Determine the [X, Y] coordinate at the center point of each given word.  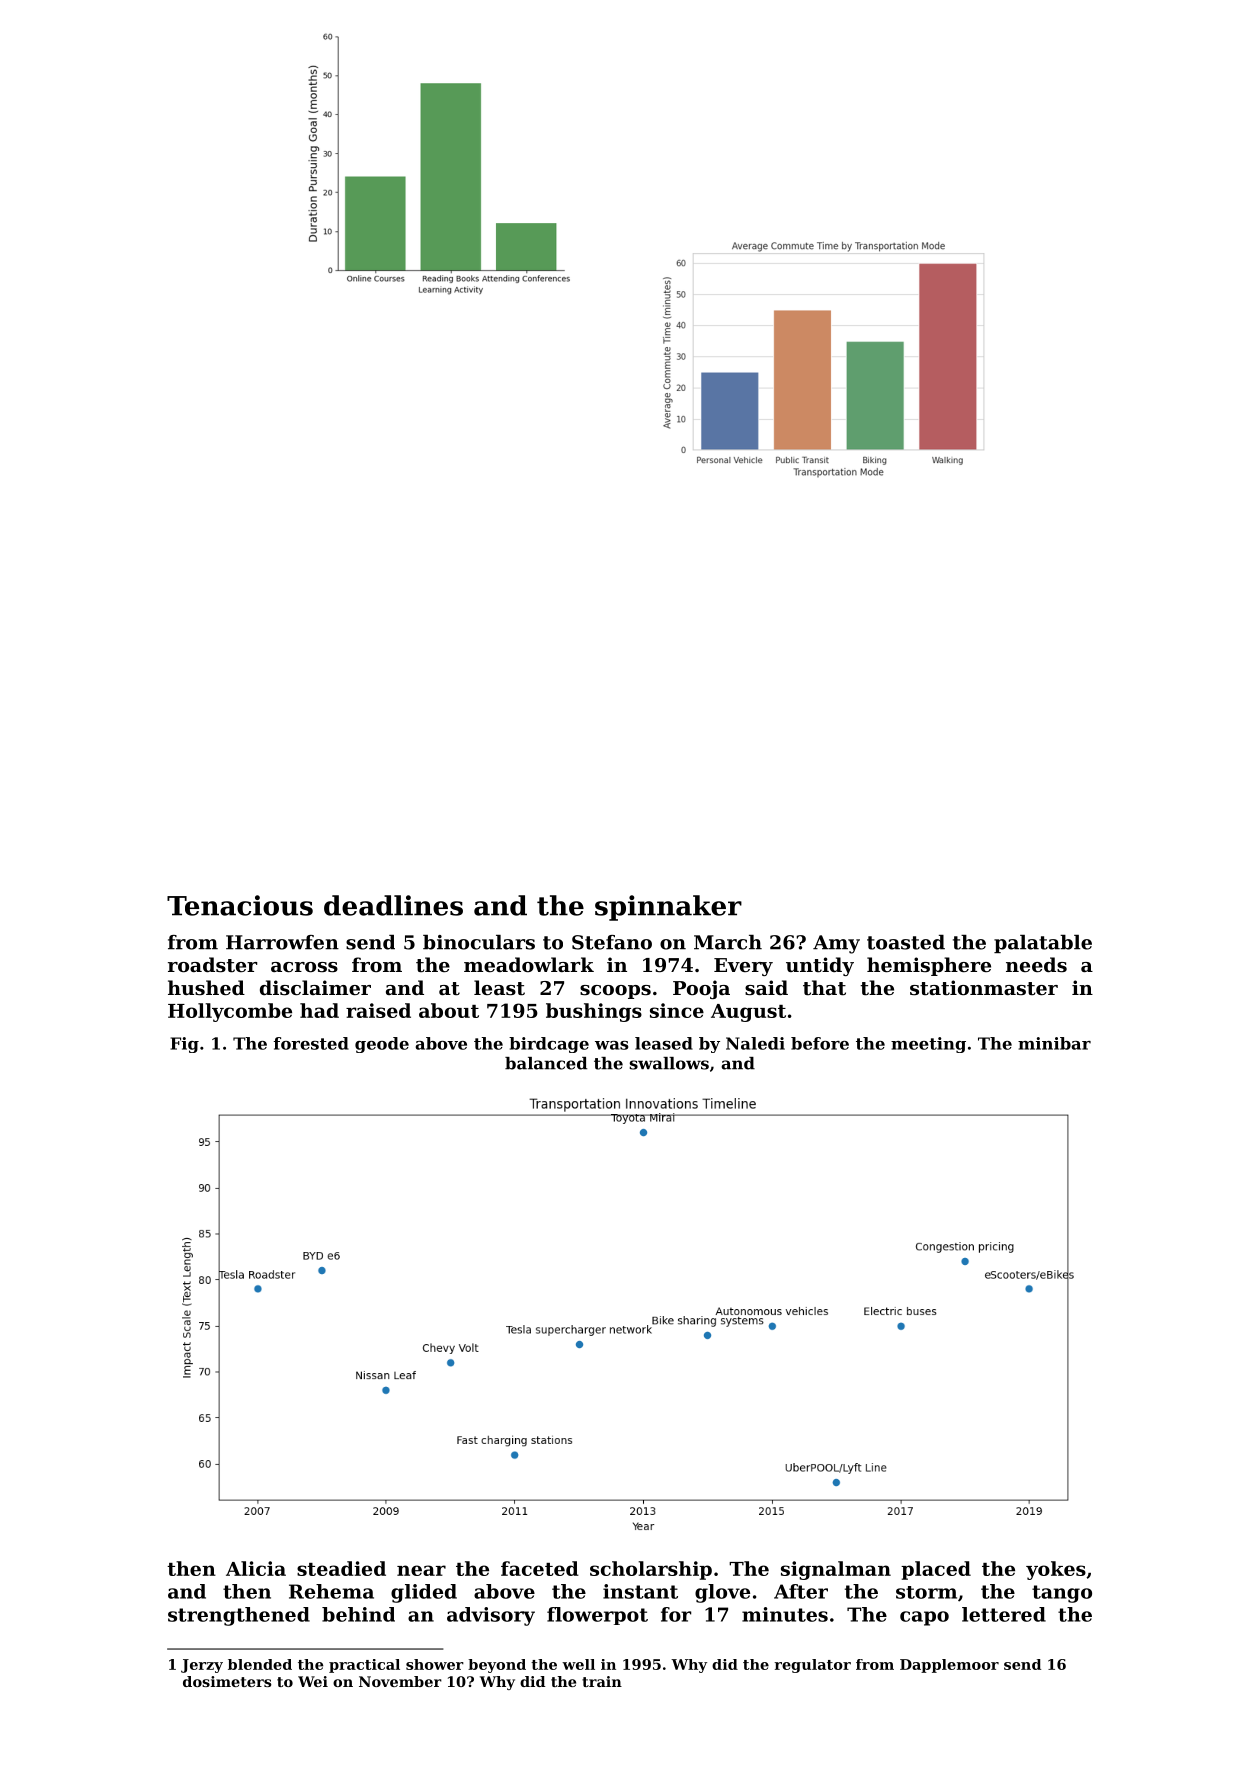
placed [936, 1570]
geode [382, 1045]
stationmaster [984, 988]
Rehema [331, 1591]
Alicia [256, 1568]
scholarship [651, 1570]
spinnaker [668, 908]
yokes [1056, 1570]
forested [311, 1043]
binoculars [479, 942]
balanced [546, 1063]
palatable [1043, 944]
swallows [669, 1063]
